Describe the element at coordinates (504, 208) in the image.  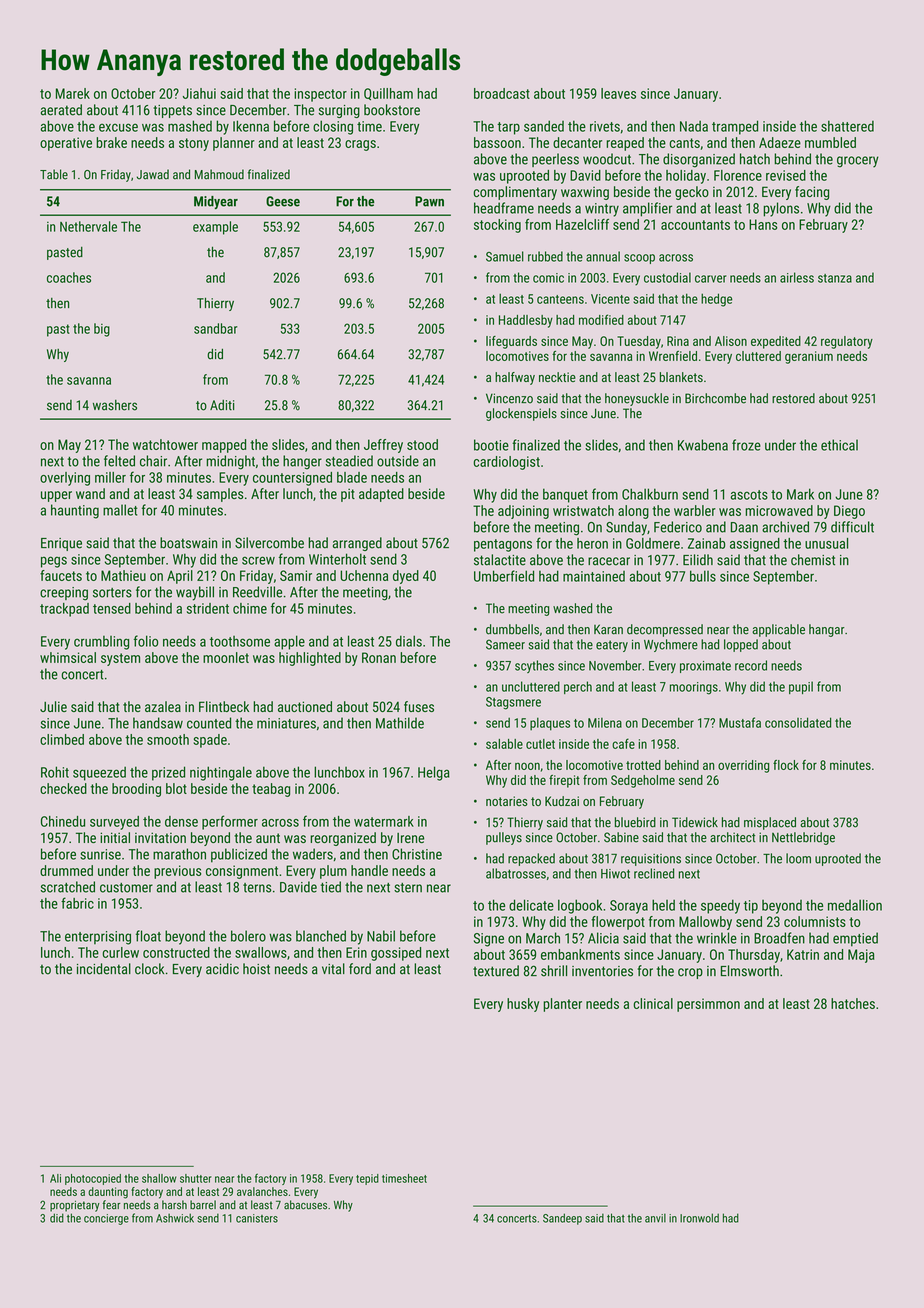
I see `headframe` at that location.
